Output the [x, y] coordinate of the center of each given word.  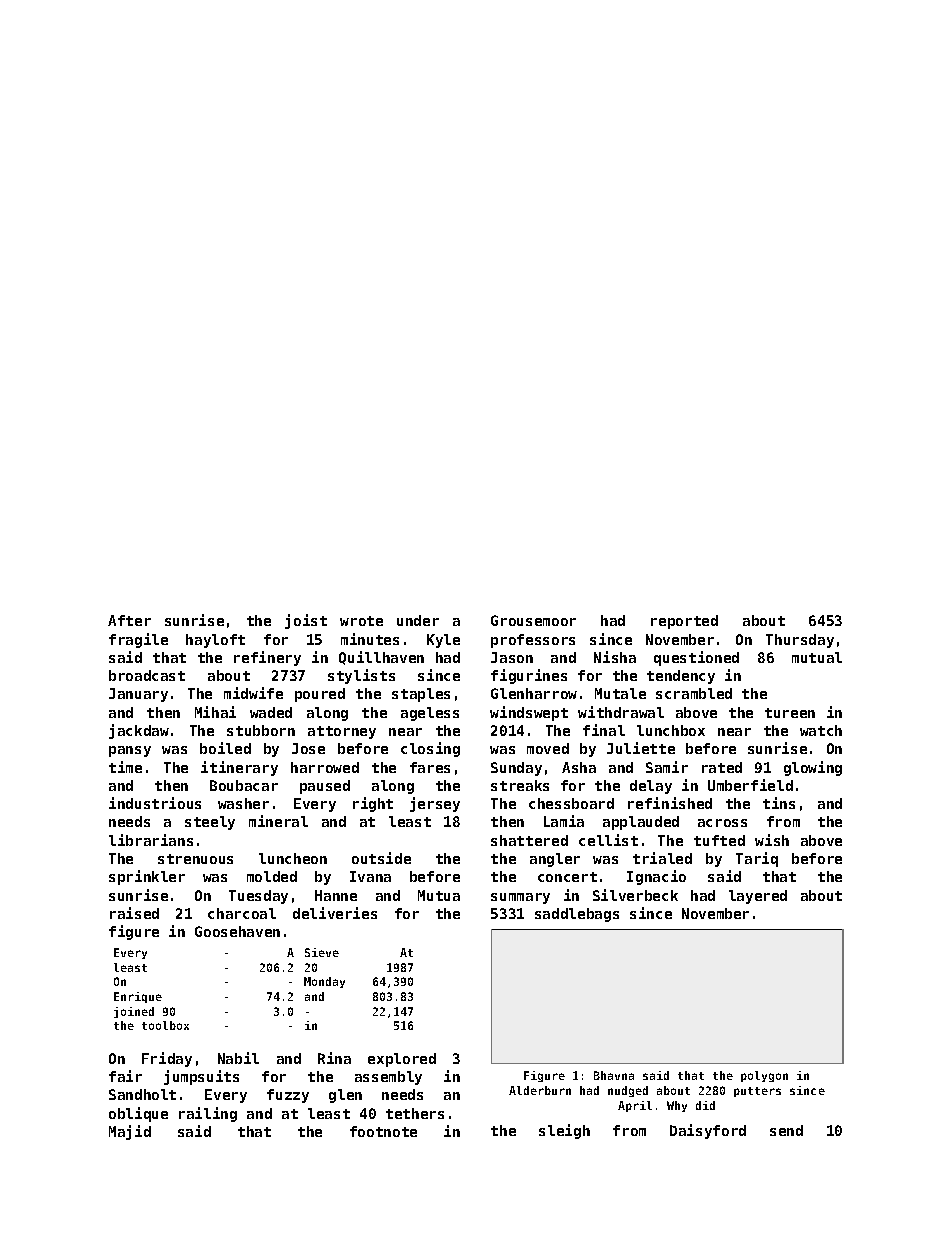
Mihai [215, 712]
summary [520, 898]
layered [758, 897]
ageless [430, 714]
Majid [130, 1132]
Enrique [138, 997]
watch [821, 730]
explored [402, 1060]
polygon [764, 1076]
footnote [383, 1131]
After [129, 620]
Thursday [800, 641]
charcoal [242, 913]
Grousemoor [533, 620]
